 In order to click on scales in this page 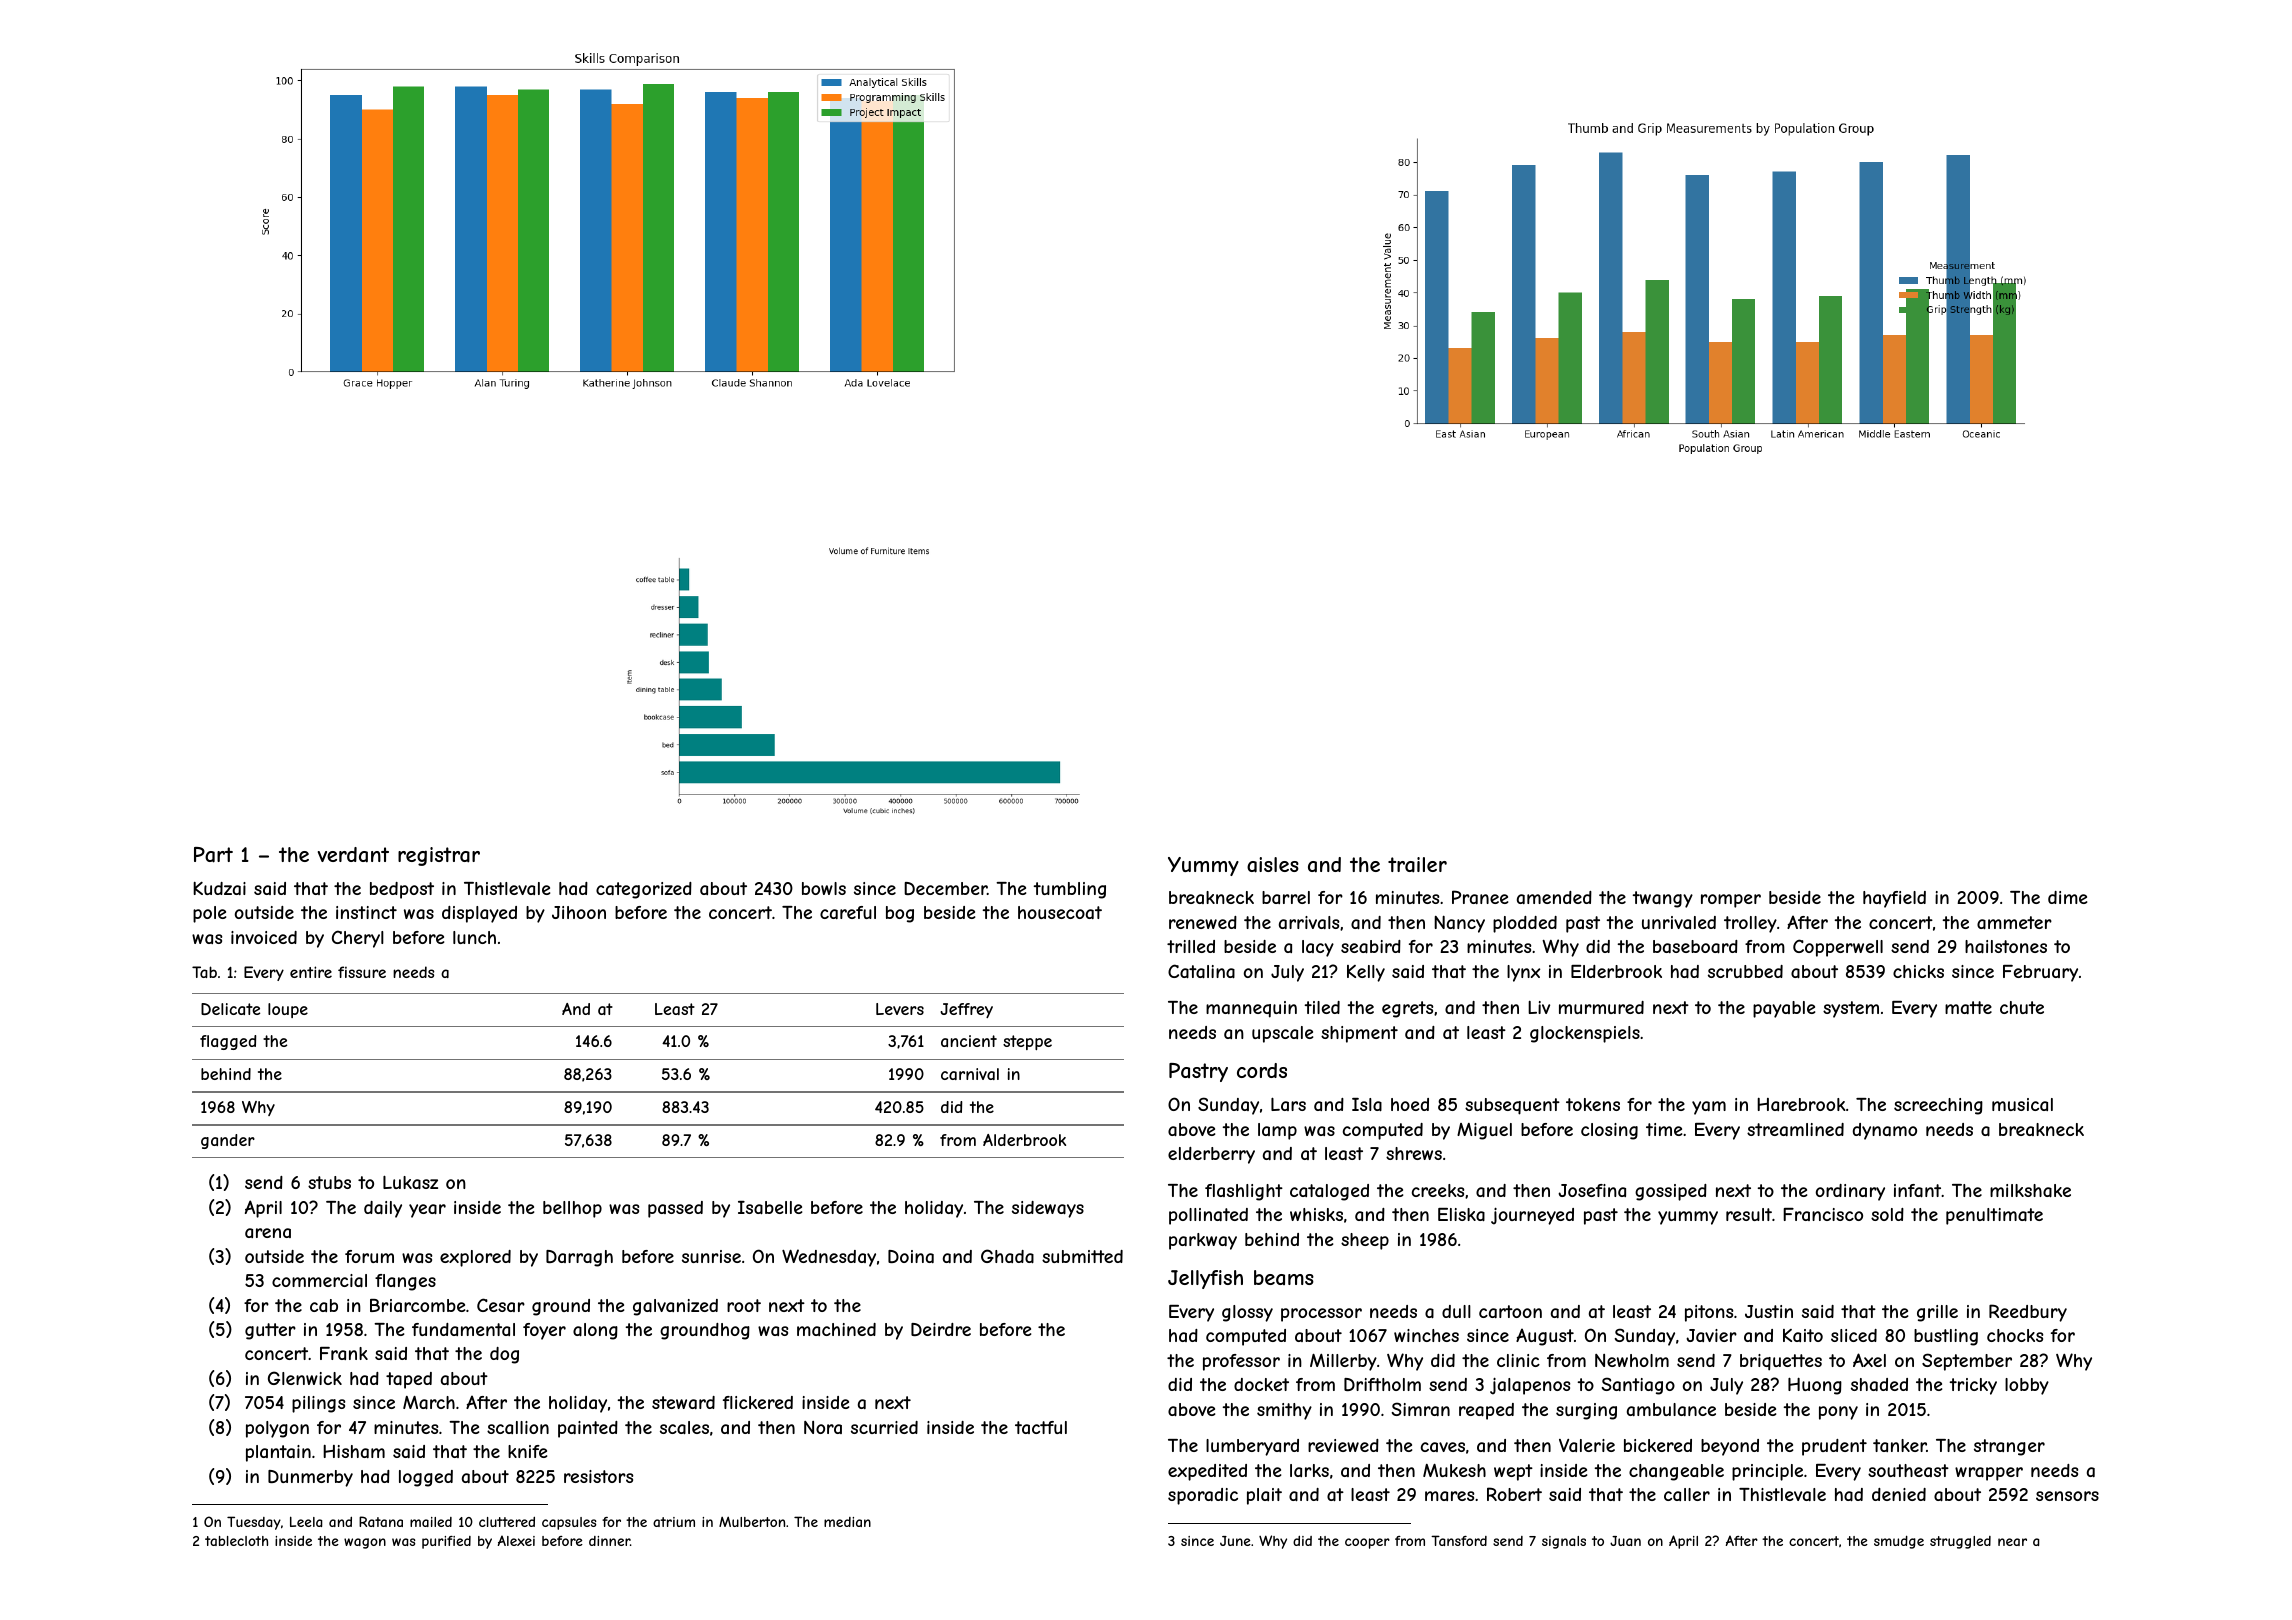, I will do `click(684, 1427)`.
